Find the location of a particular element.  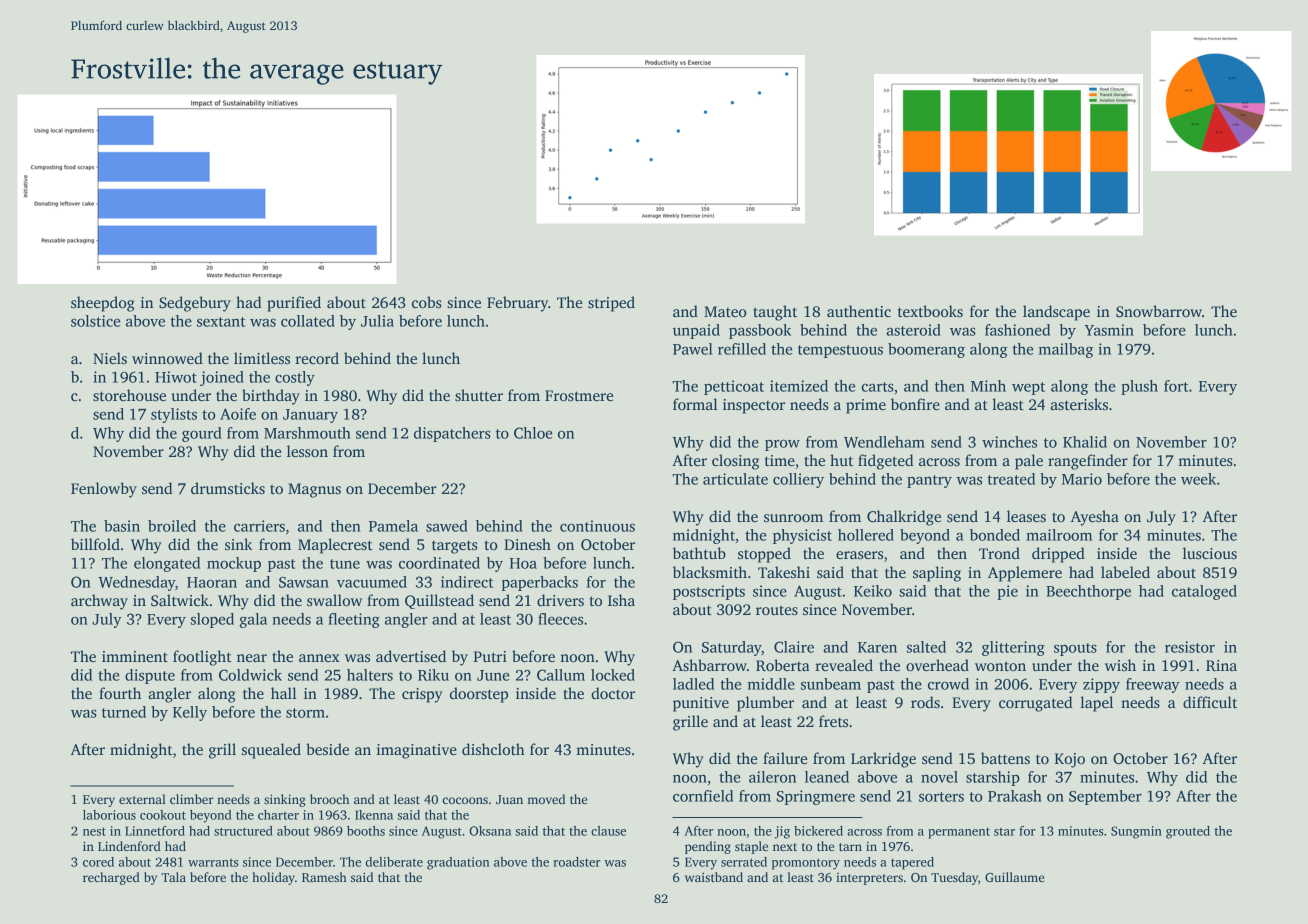

winches is located at coordinates (1009, 442).
